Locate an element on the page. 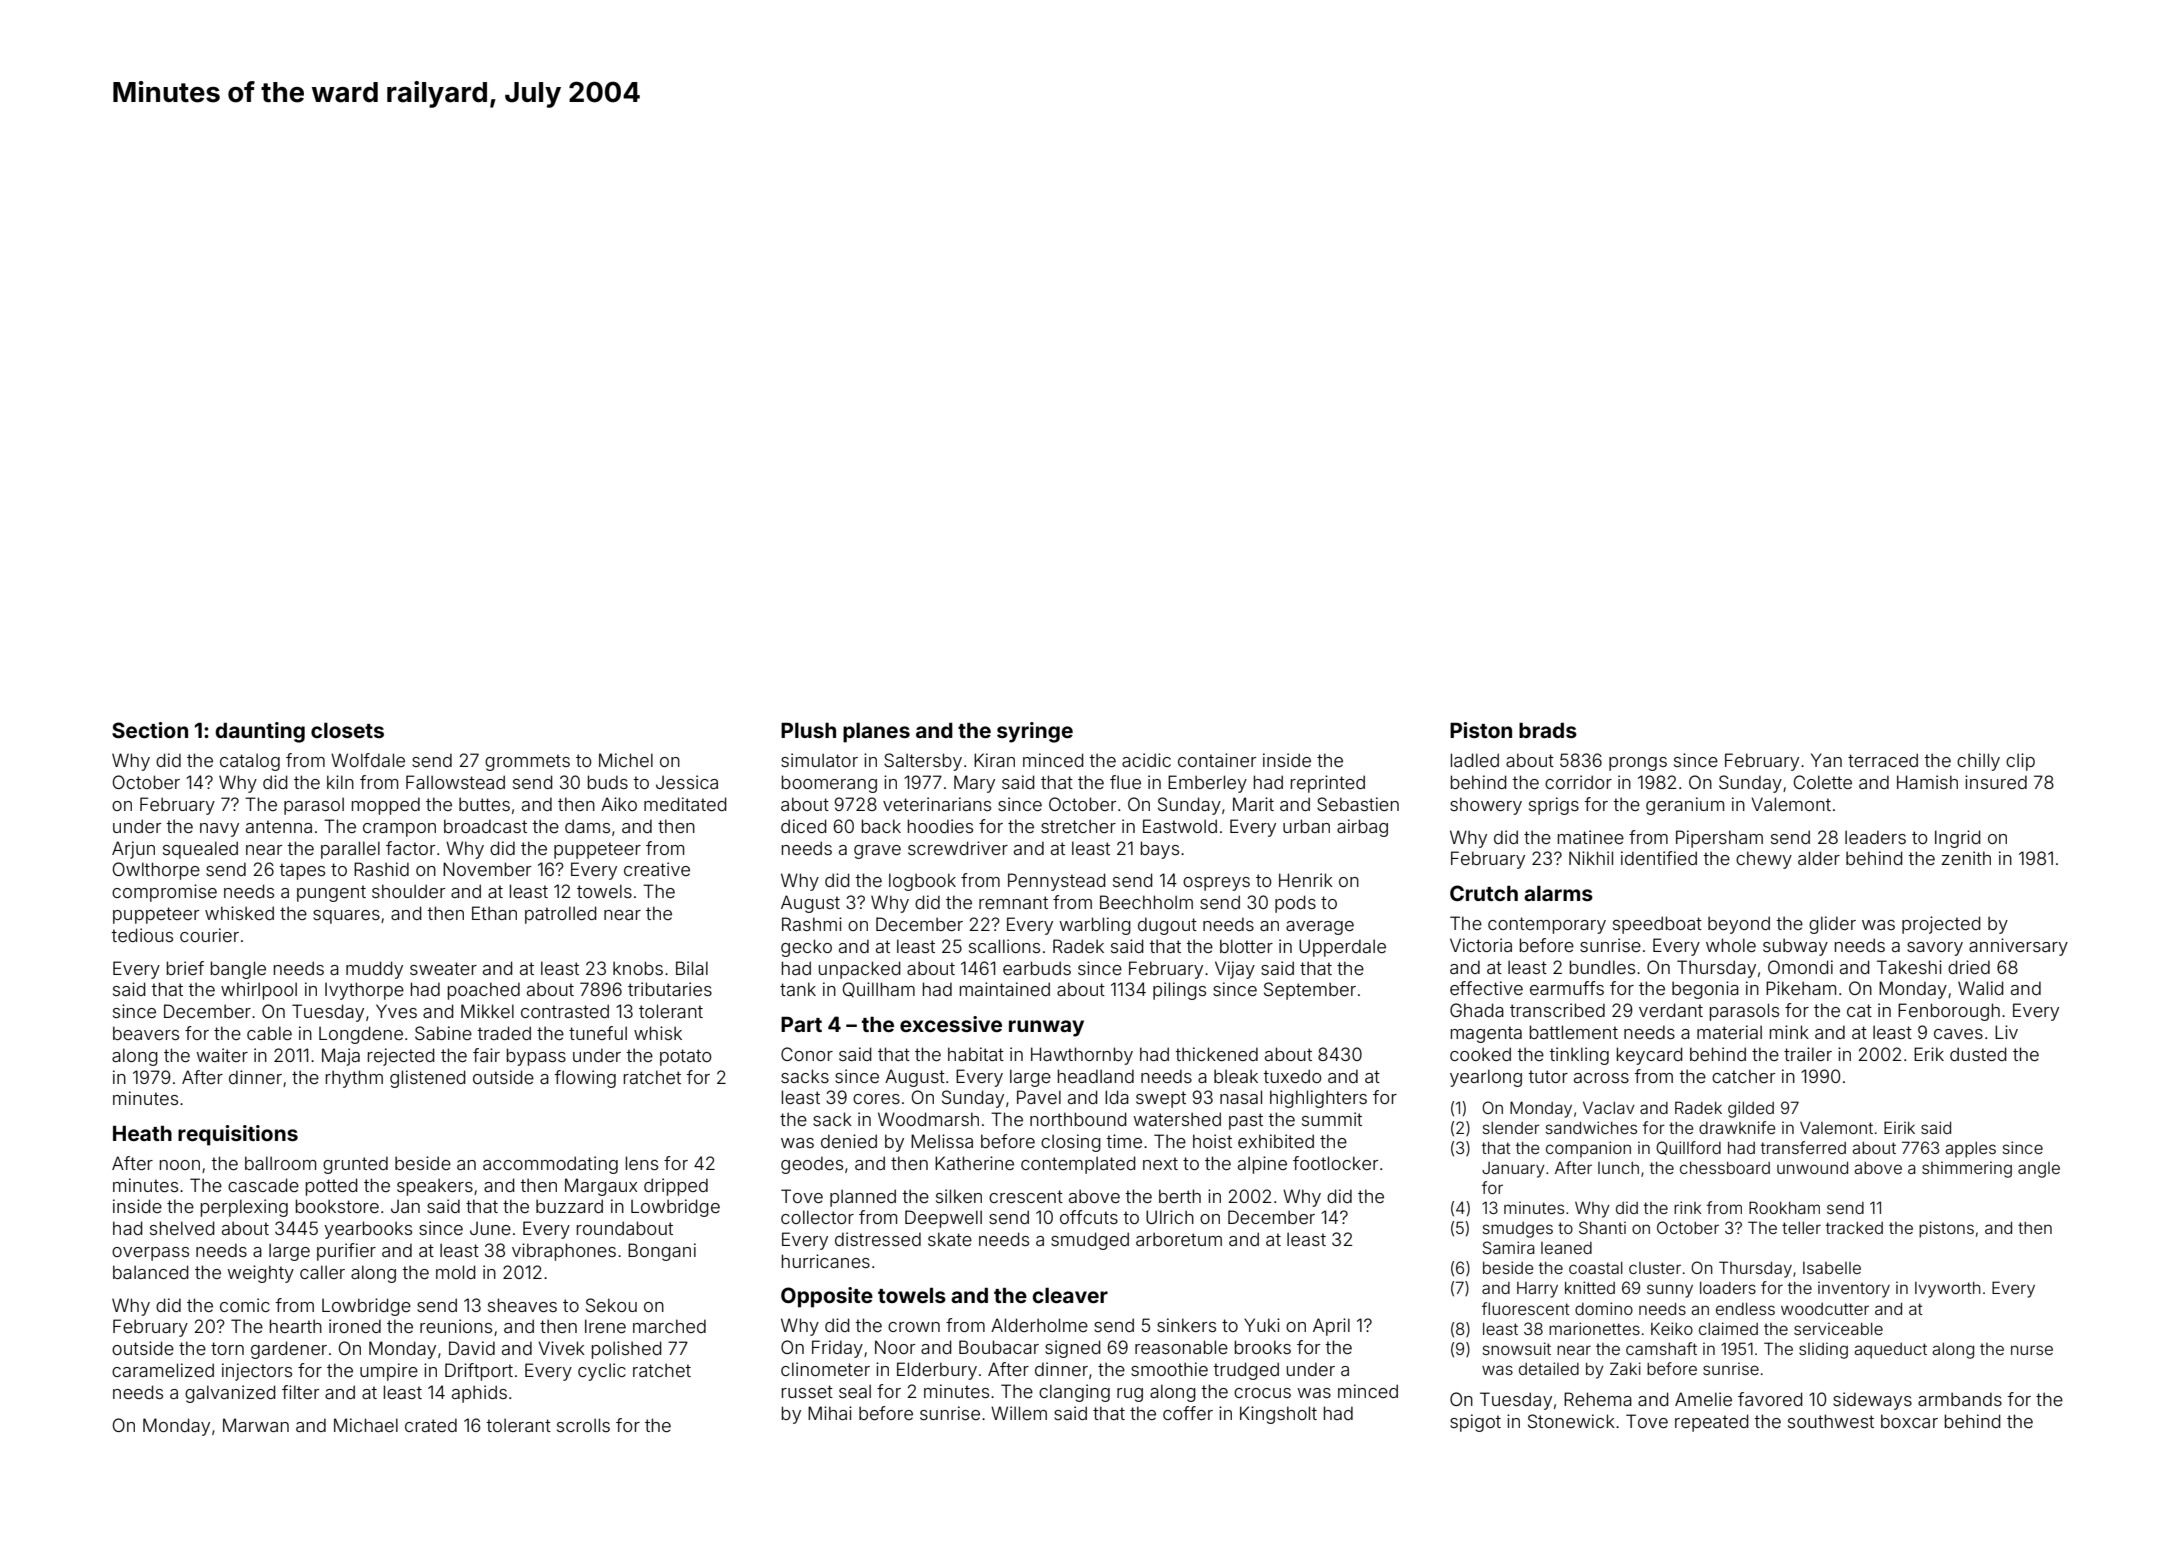 The image size is (2181, 1543). signed is located at coordinates (1073, 1349).
